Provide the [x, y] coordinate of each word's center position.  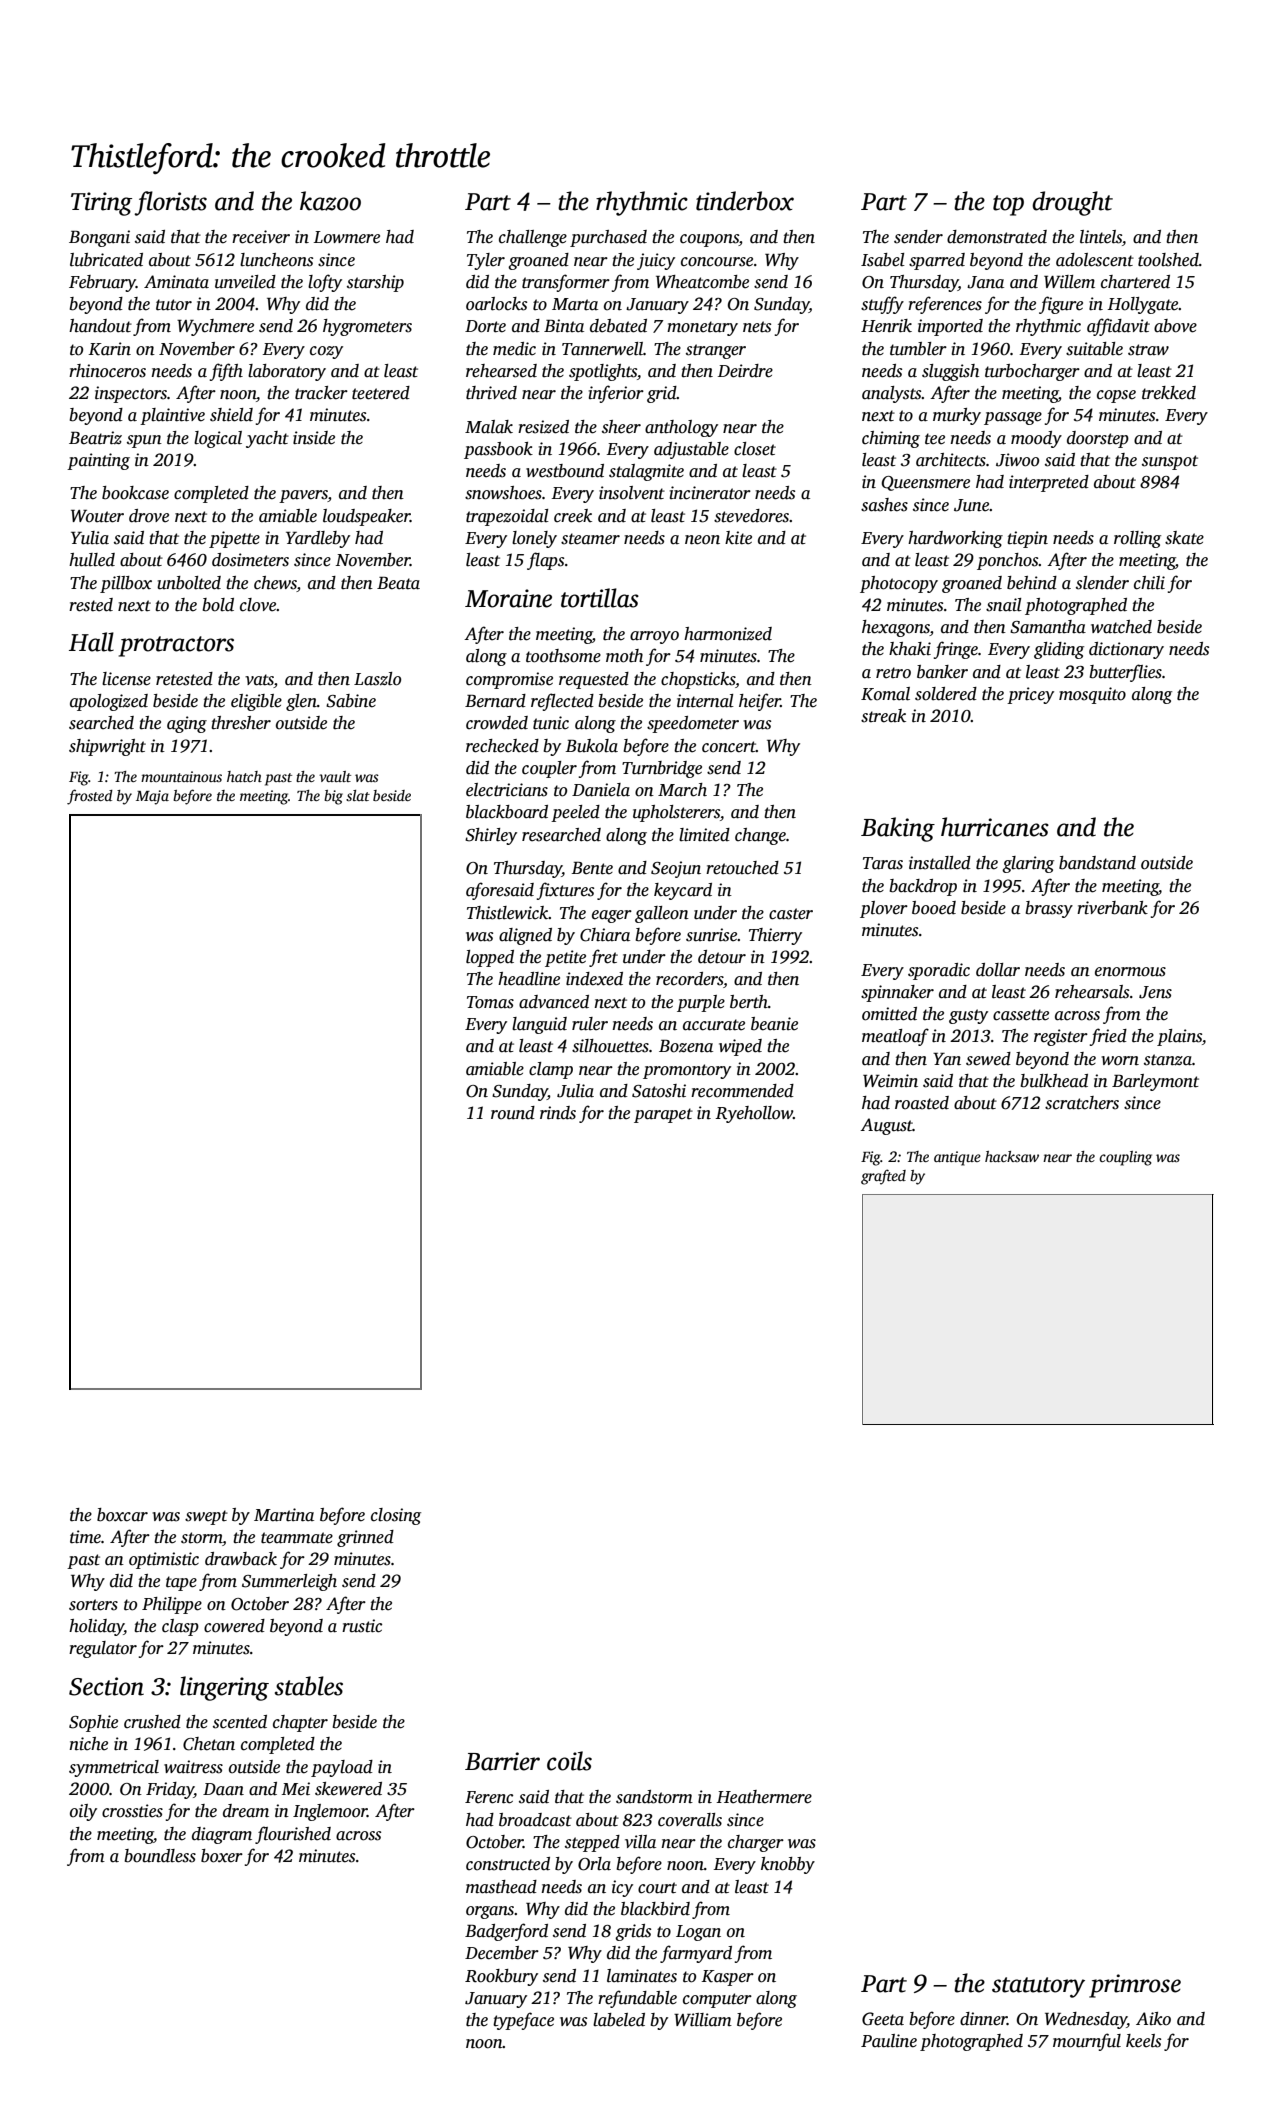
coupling [1125, 1158]
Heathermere [764, 1797]
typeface [523, 2021]
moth [624, 656]
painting [98, 461]
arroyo [654, 637]
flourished [293, 1835]
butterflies [1125, 673]
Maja [152, 797]
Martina [284, 1515]
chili [1149, 583]
